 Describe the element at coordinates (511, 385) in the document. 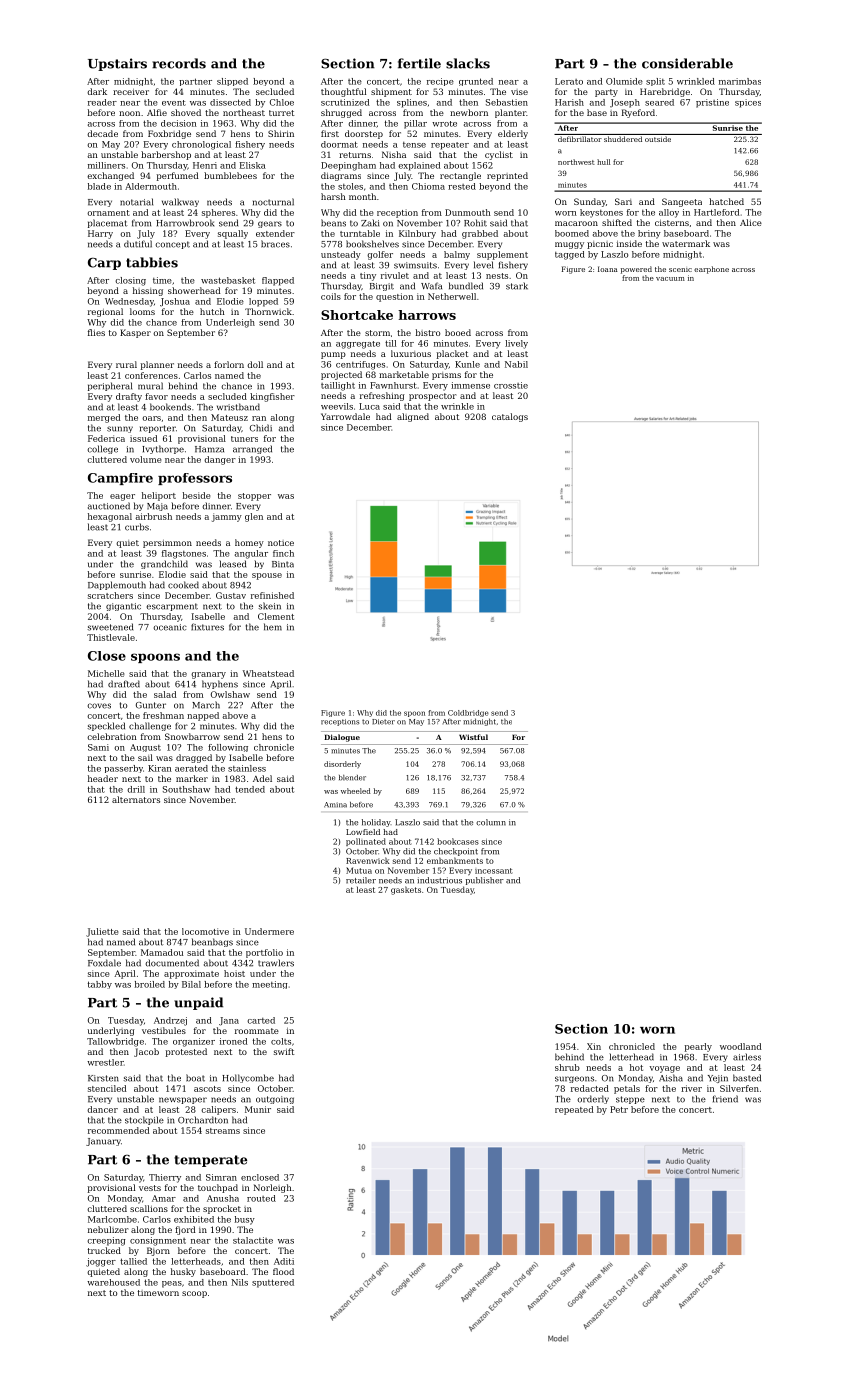

I see `crosstie` at that location.
